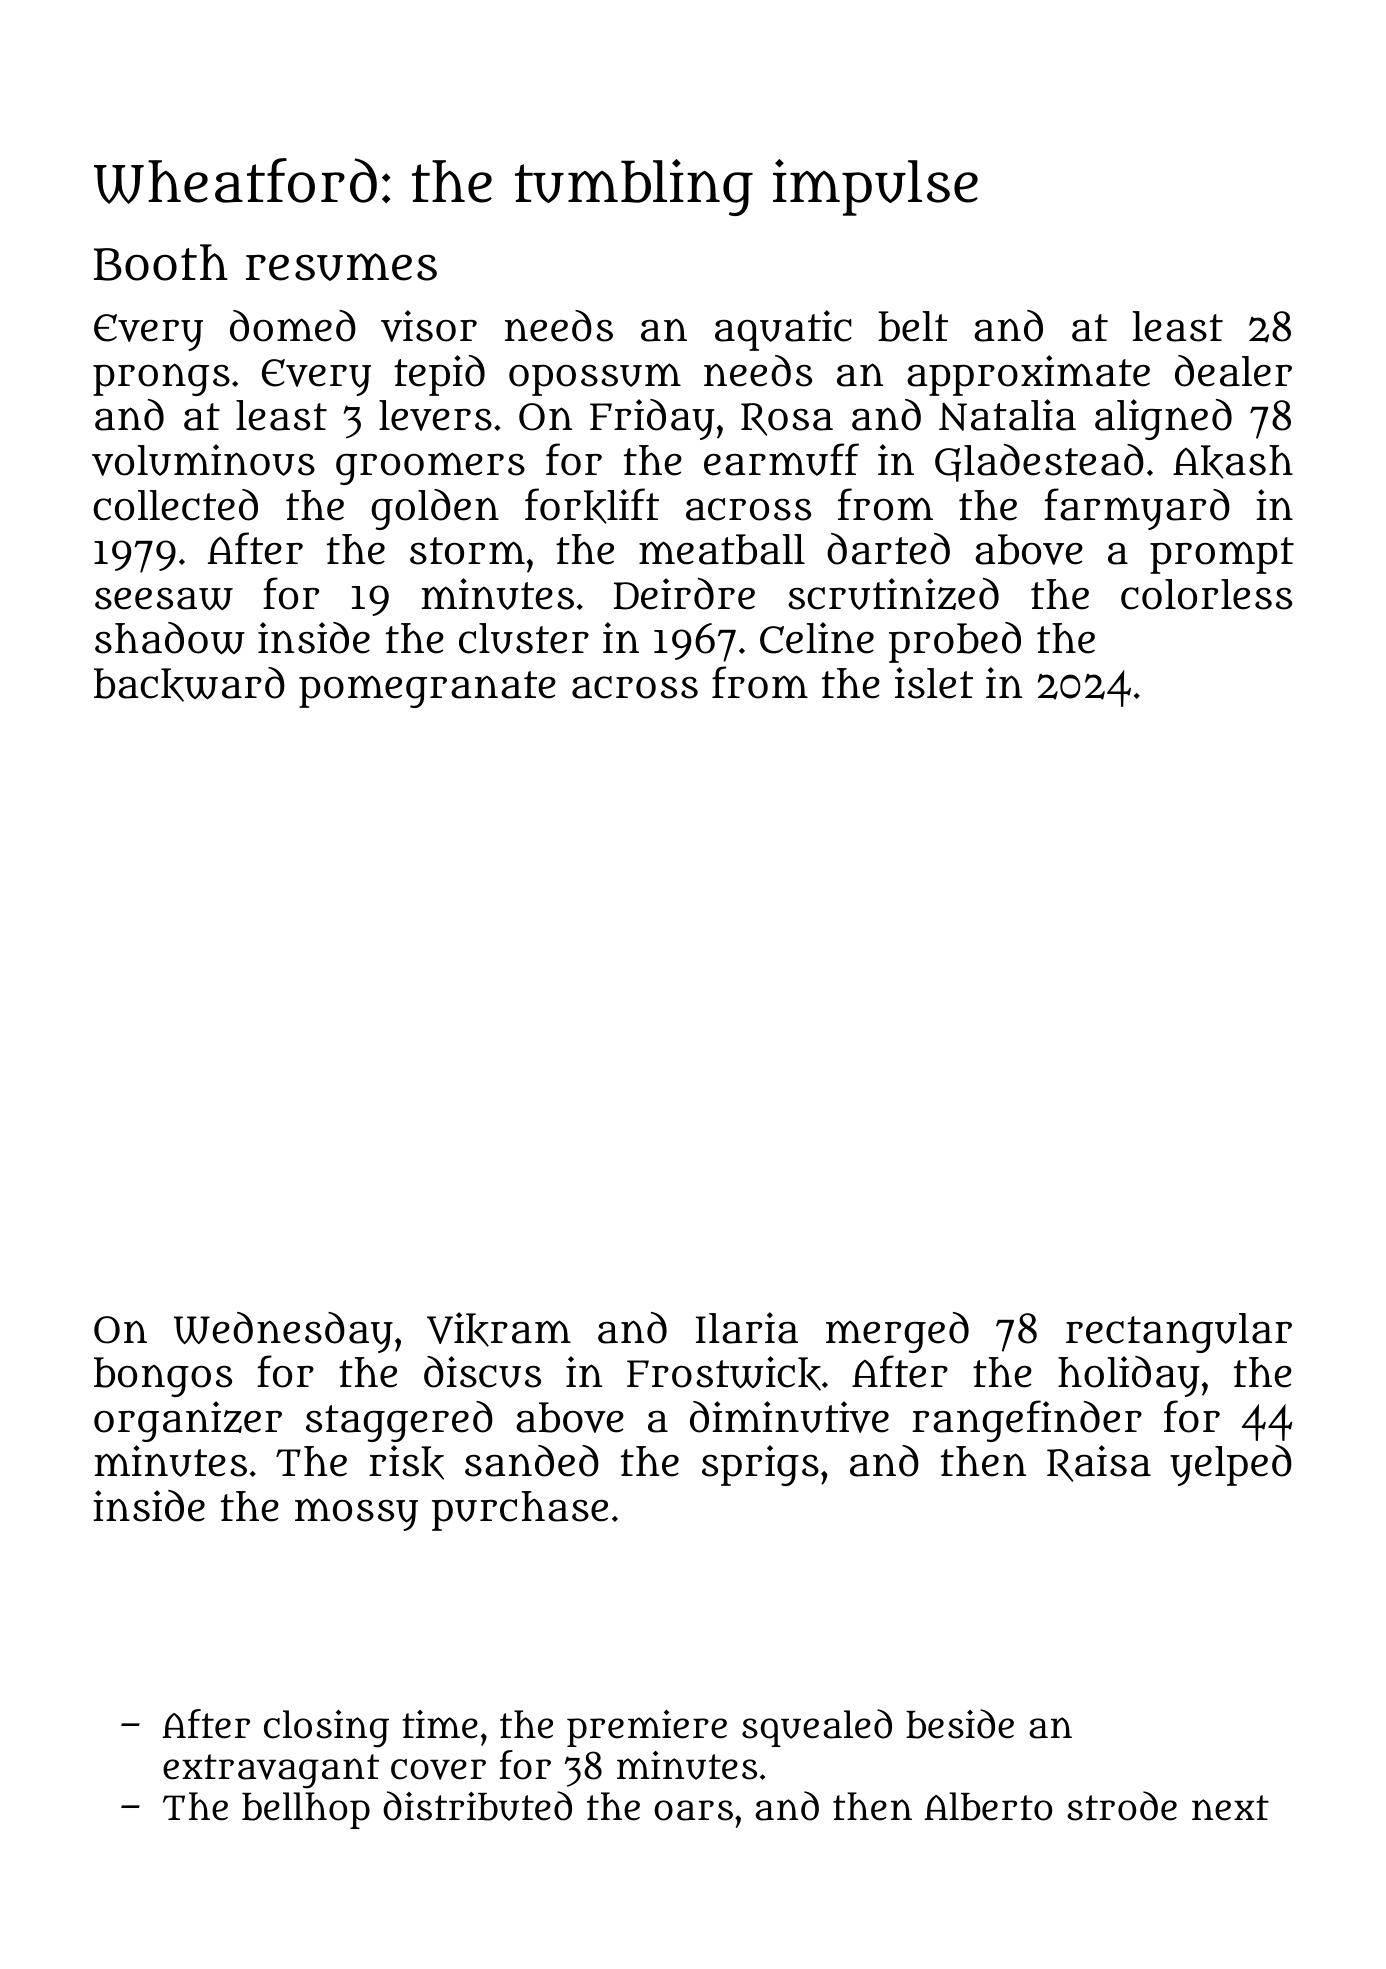 The image size is (1386, 1969). I want to click on pomegranate, so click(427, 689).
